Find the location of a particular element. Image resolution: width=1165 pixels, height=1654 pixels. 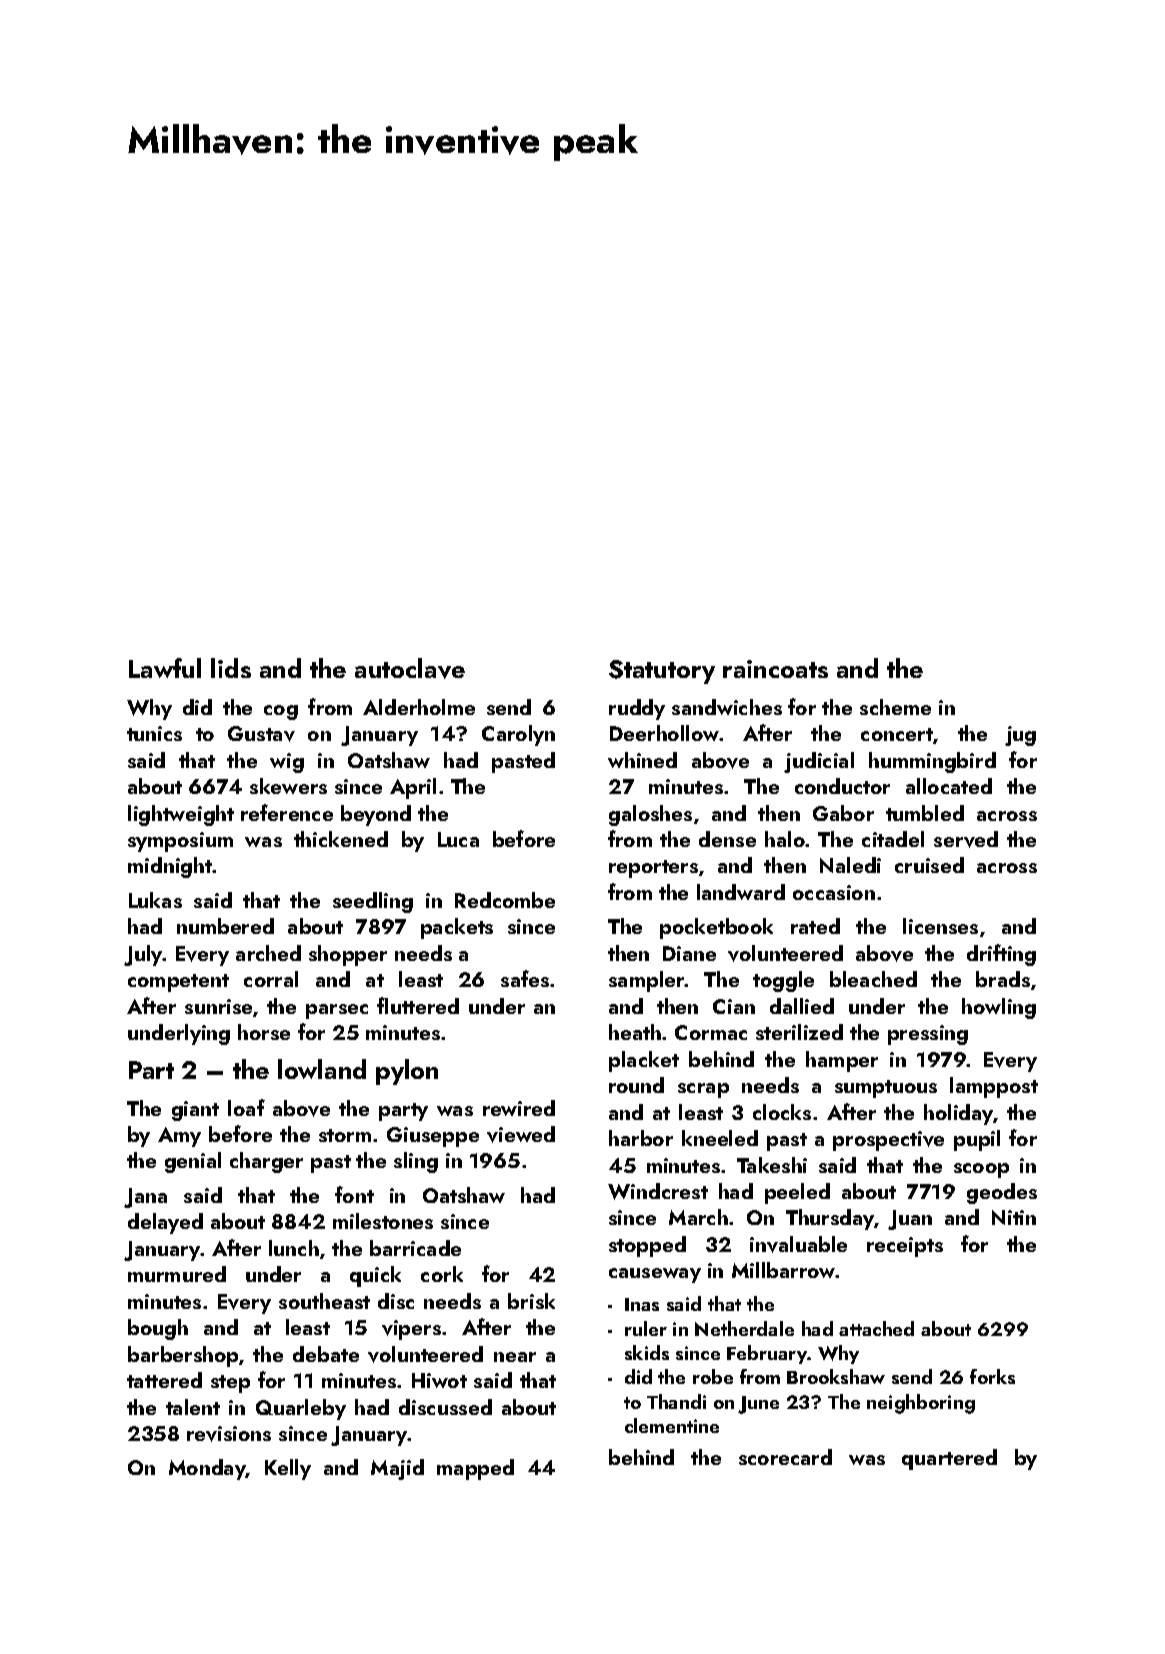

cruised is located at coordinates (929, 865).
